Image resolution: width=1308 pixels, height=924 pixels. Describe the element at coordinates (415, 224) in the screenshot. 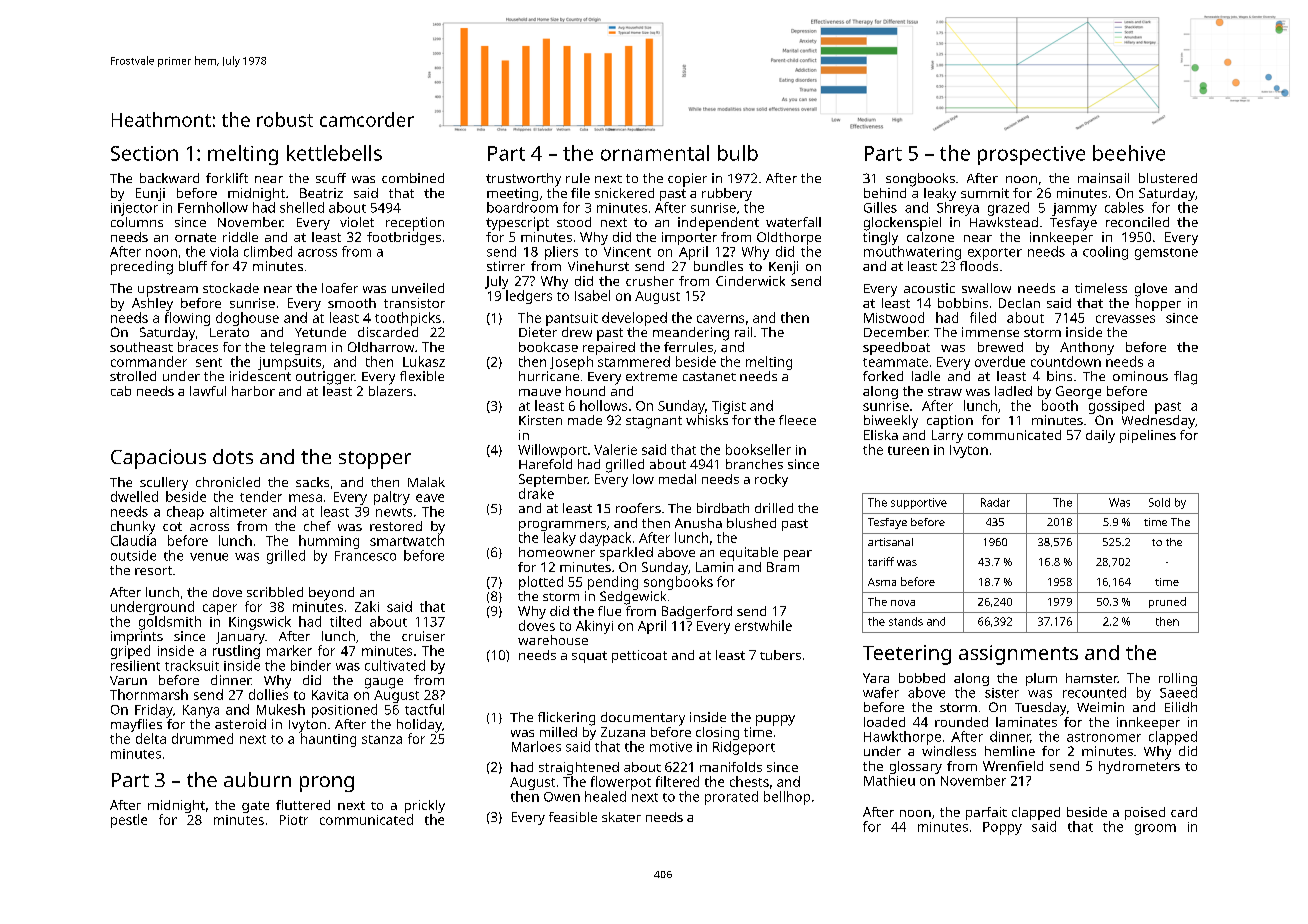

I see `reception` at that location.
